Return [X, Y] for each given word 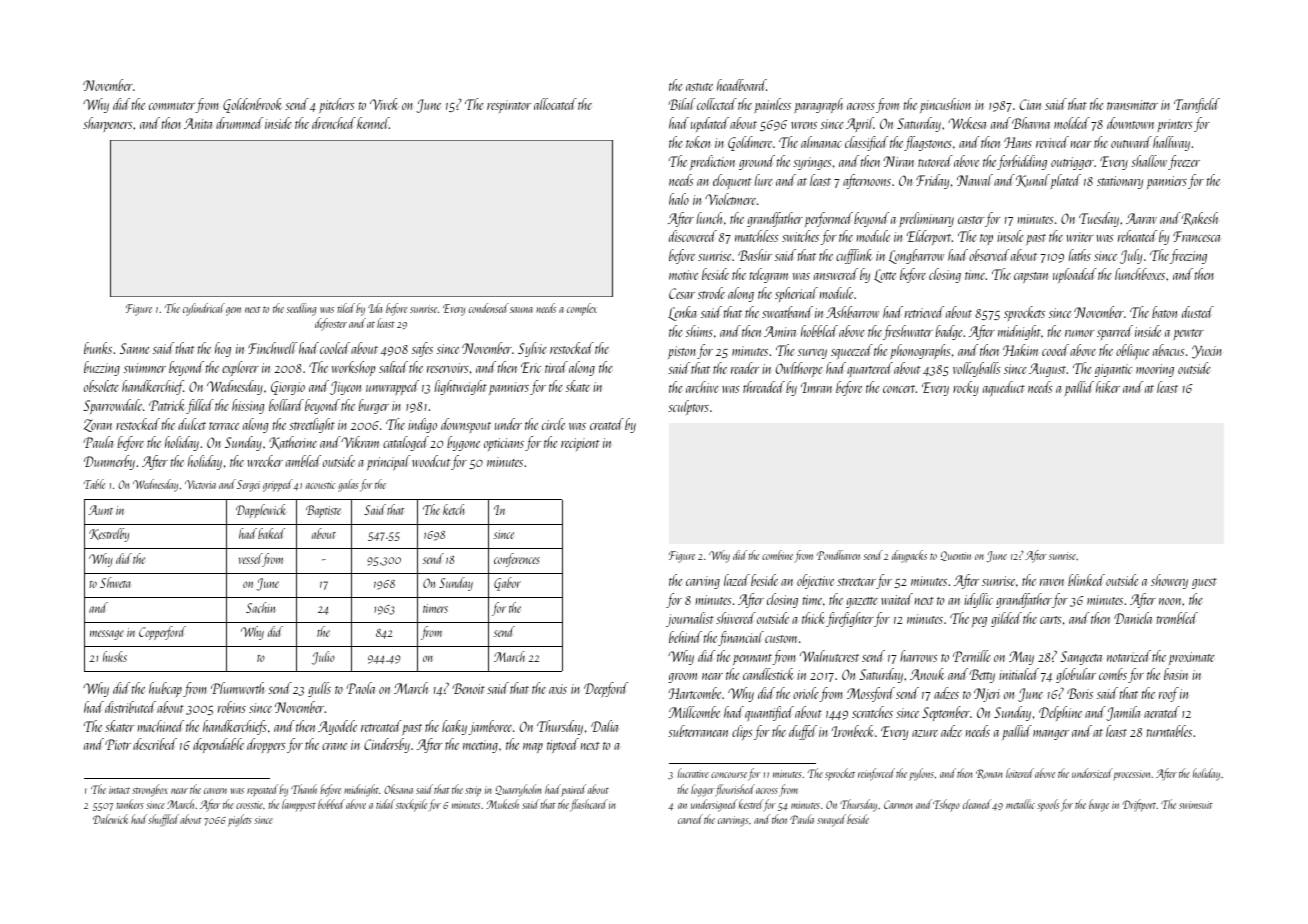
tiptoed [563, 745]
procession [1132, 775]
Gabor [507, 584]
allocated [555, 104]
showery [1169, 581]
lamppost [299, 805]
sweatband [787, 312]
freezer [1184, 162]
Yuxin [1207, 352]
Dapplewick [261, 511]
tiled [346, 308]
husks [115, 656]
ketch [454, 509]
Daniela [1133, 618]
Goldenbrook [252, 105]
